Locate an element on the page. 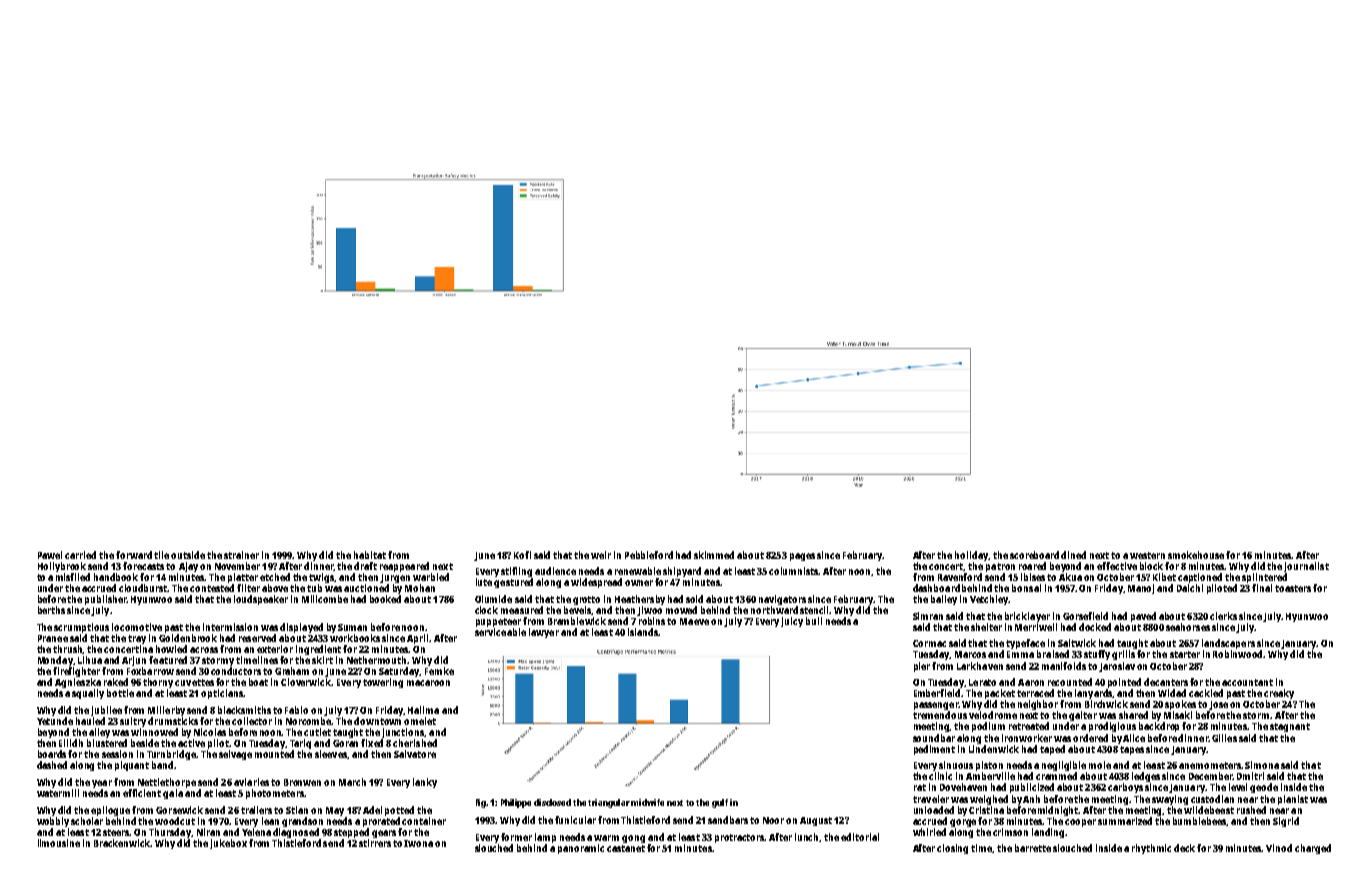  Nettlethorpe is located at coordinates (167, 783).
